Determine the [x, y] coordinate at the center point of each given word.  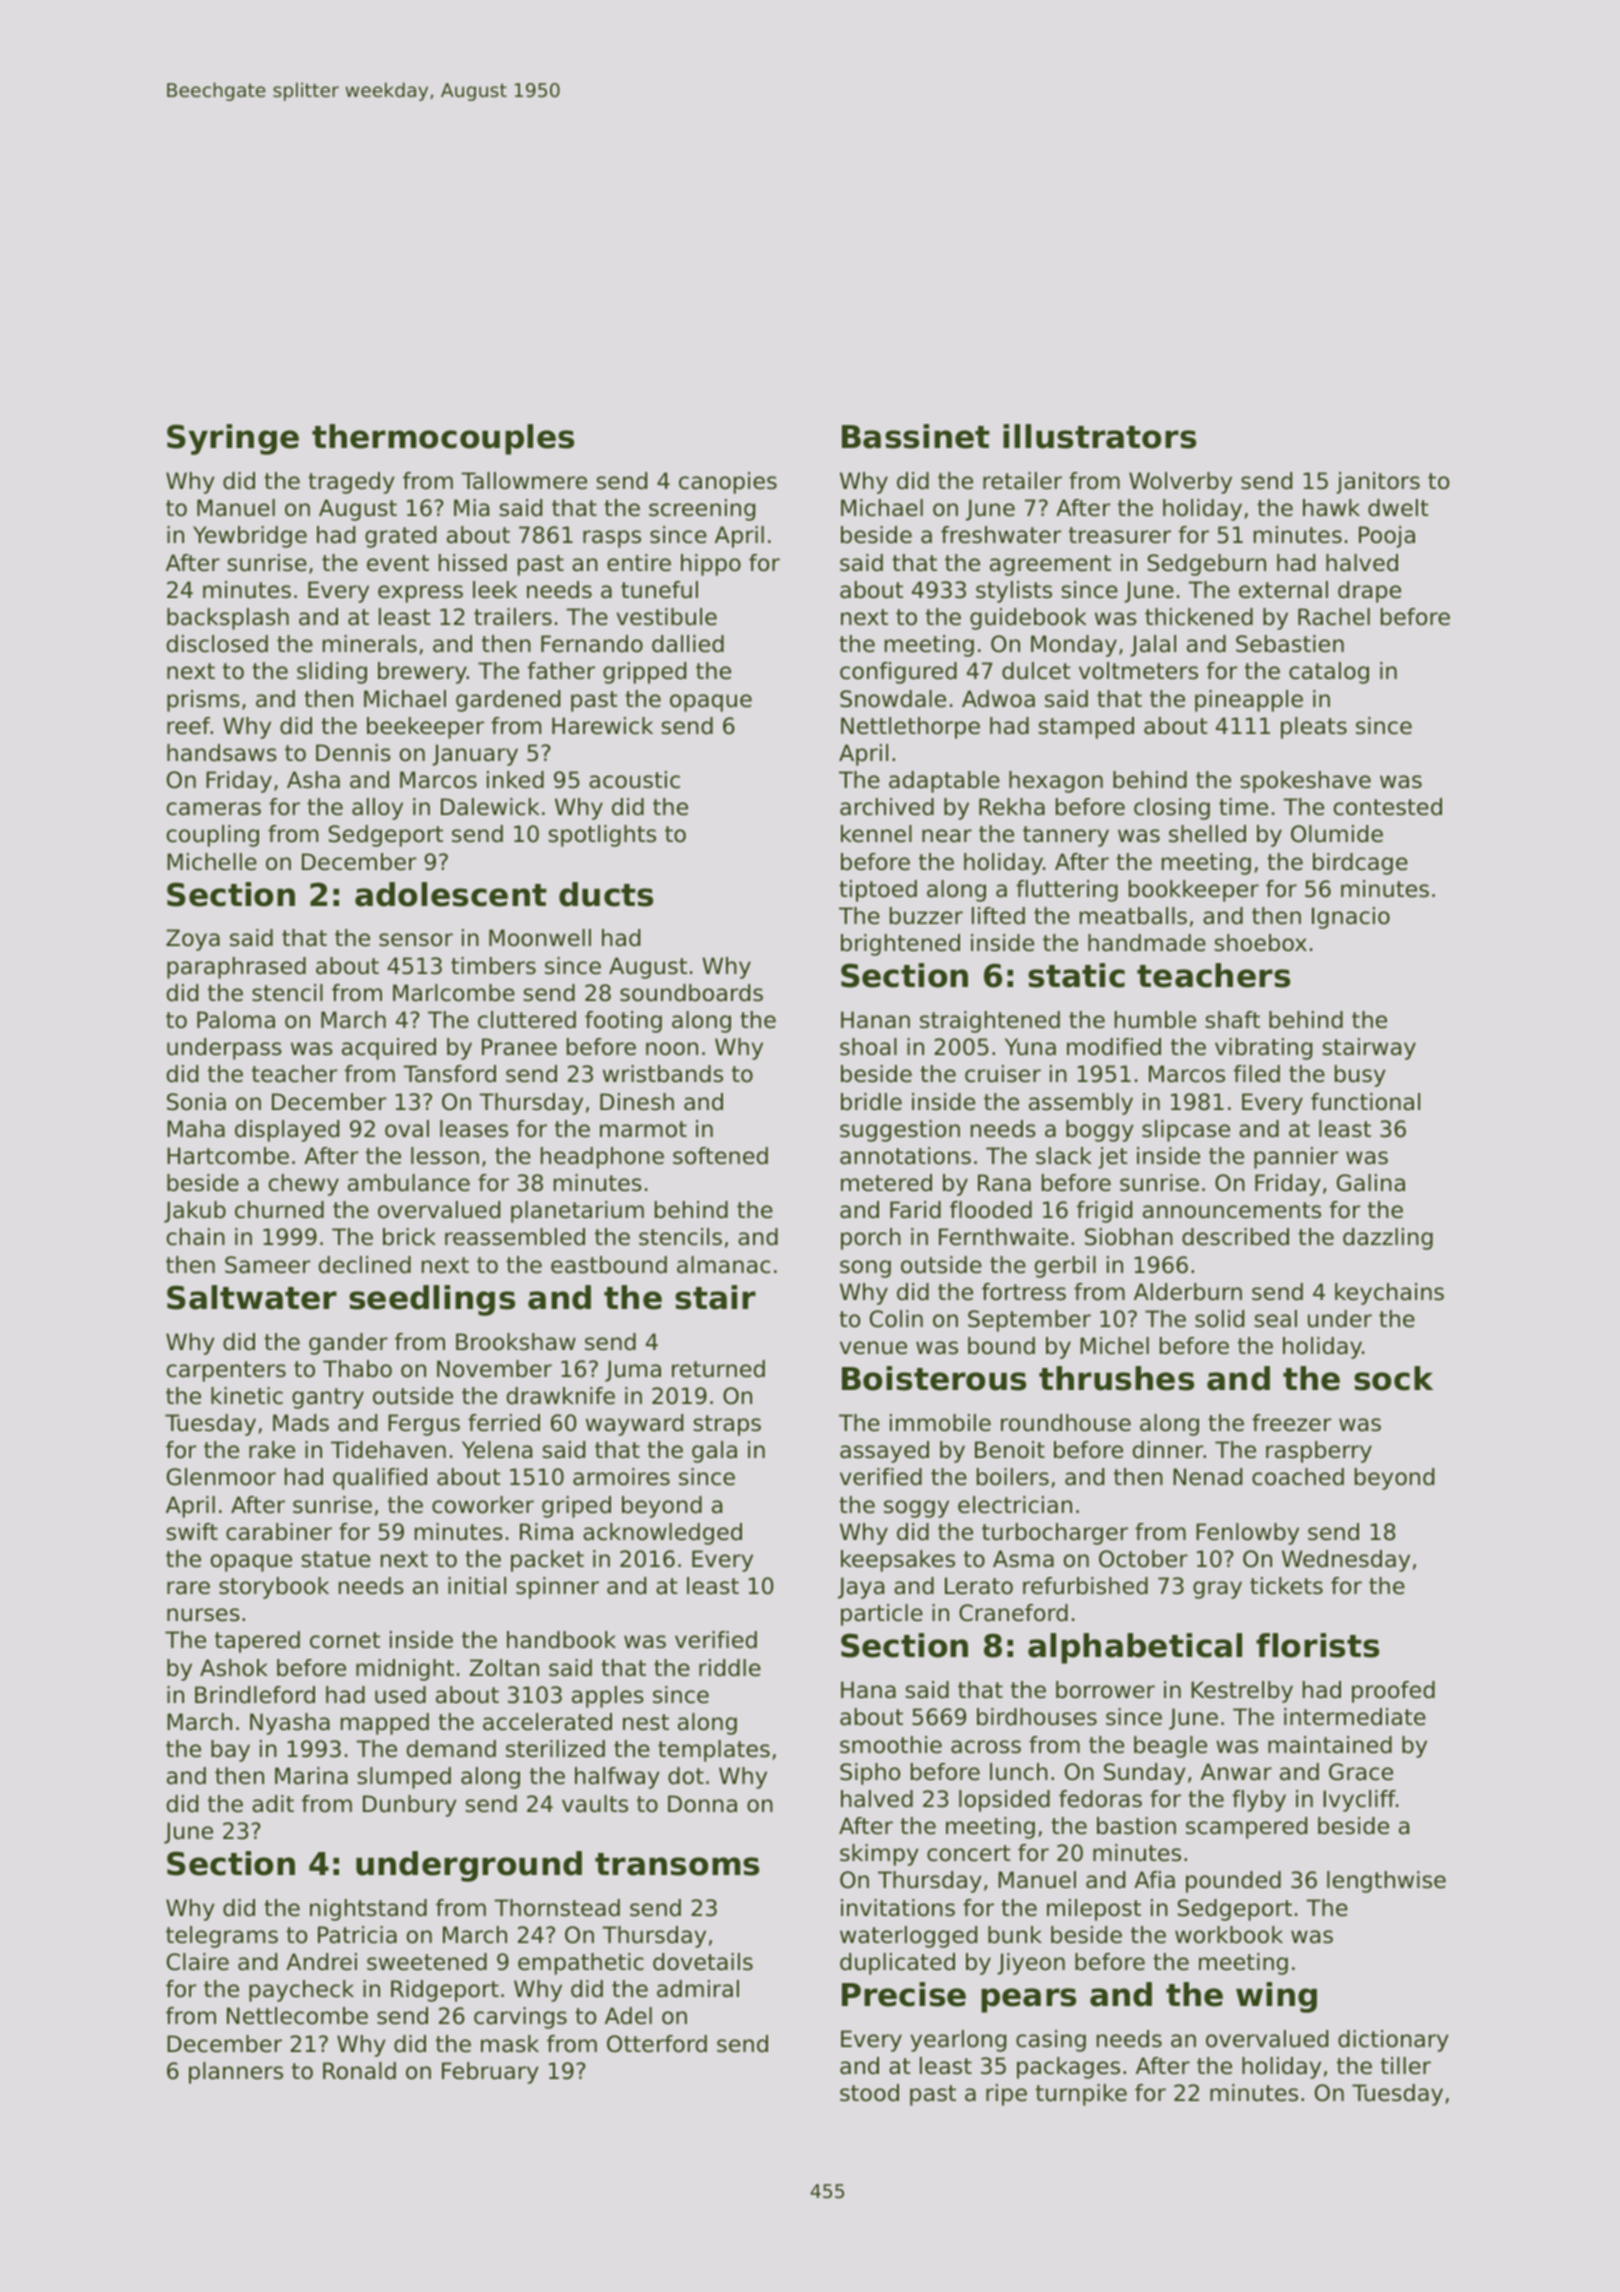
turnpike [1081, 2095]
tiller [1406, 2066]
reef [189, 726]
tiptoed [878, 891]
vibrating [1263, 1049]
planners [236, 2073]
